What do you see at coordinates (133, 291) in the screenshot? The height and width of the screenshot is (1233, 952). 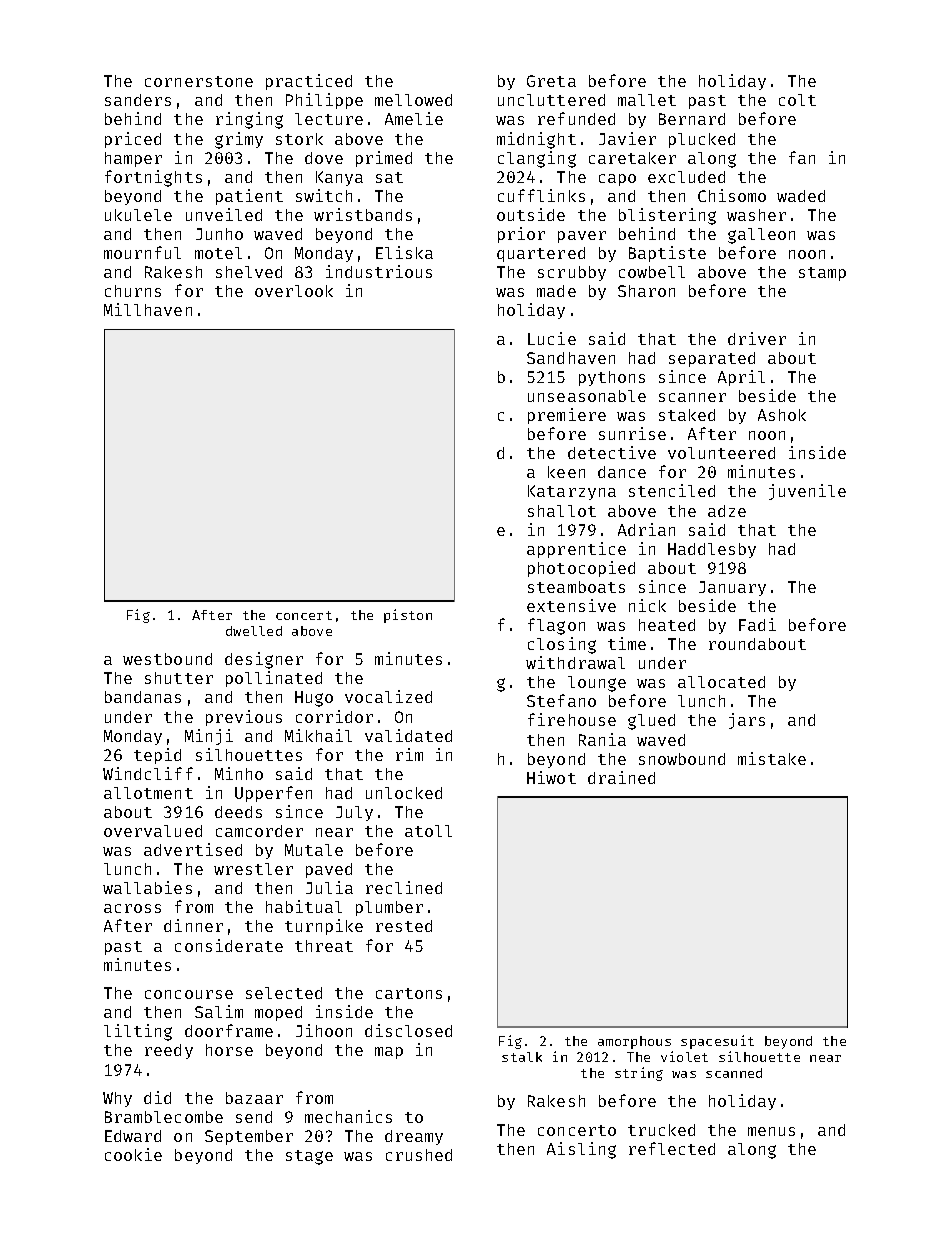 I see `churns` at bounding box center [133, 291].
